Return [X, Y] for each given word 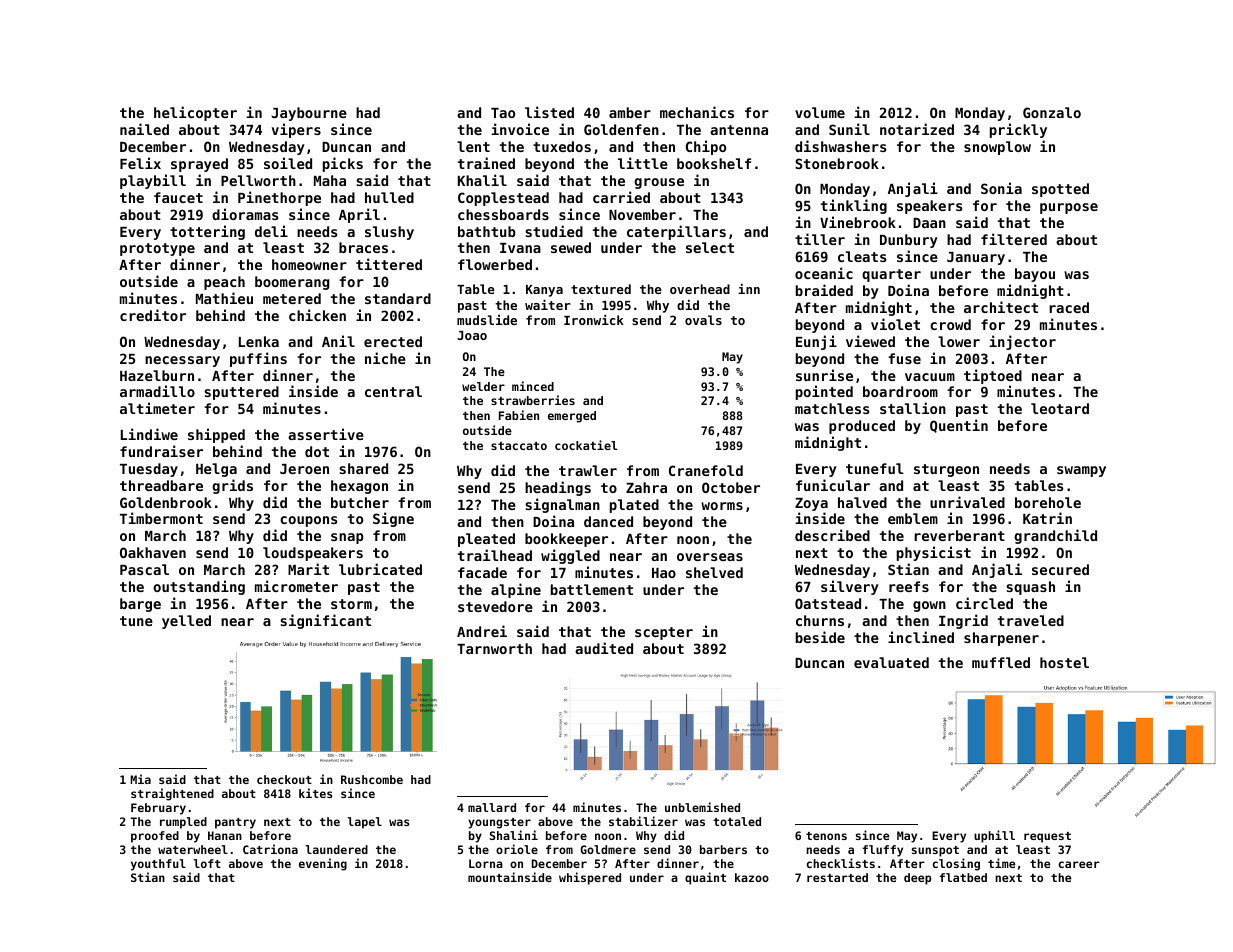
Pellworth [258, 180]
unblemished [702, 807]
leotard [1060, 408]
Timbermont [161, 518]
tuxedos [562, 146]
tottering [207, 232]
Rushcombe [372, 779]
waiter [548, 305]
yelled [186, 622]
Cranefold [706, 470]
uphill [994, 836]
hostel [1064, 662]
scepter [664, 633]
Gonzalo [1052, 112]
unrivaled [967, 502]
